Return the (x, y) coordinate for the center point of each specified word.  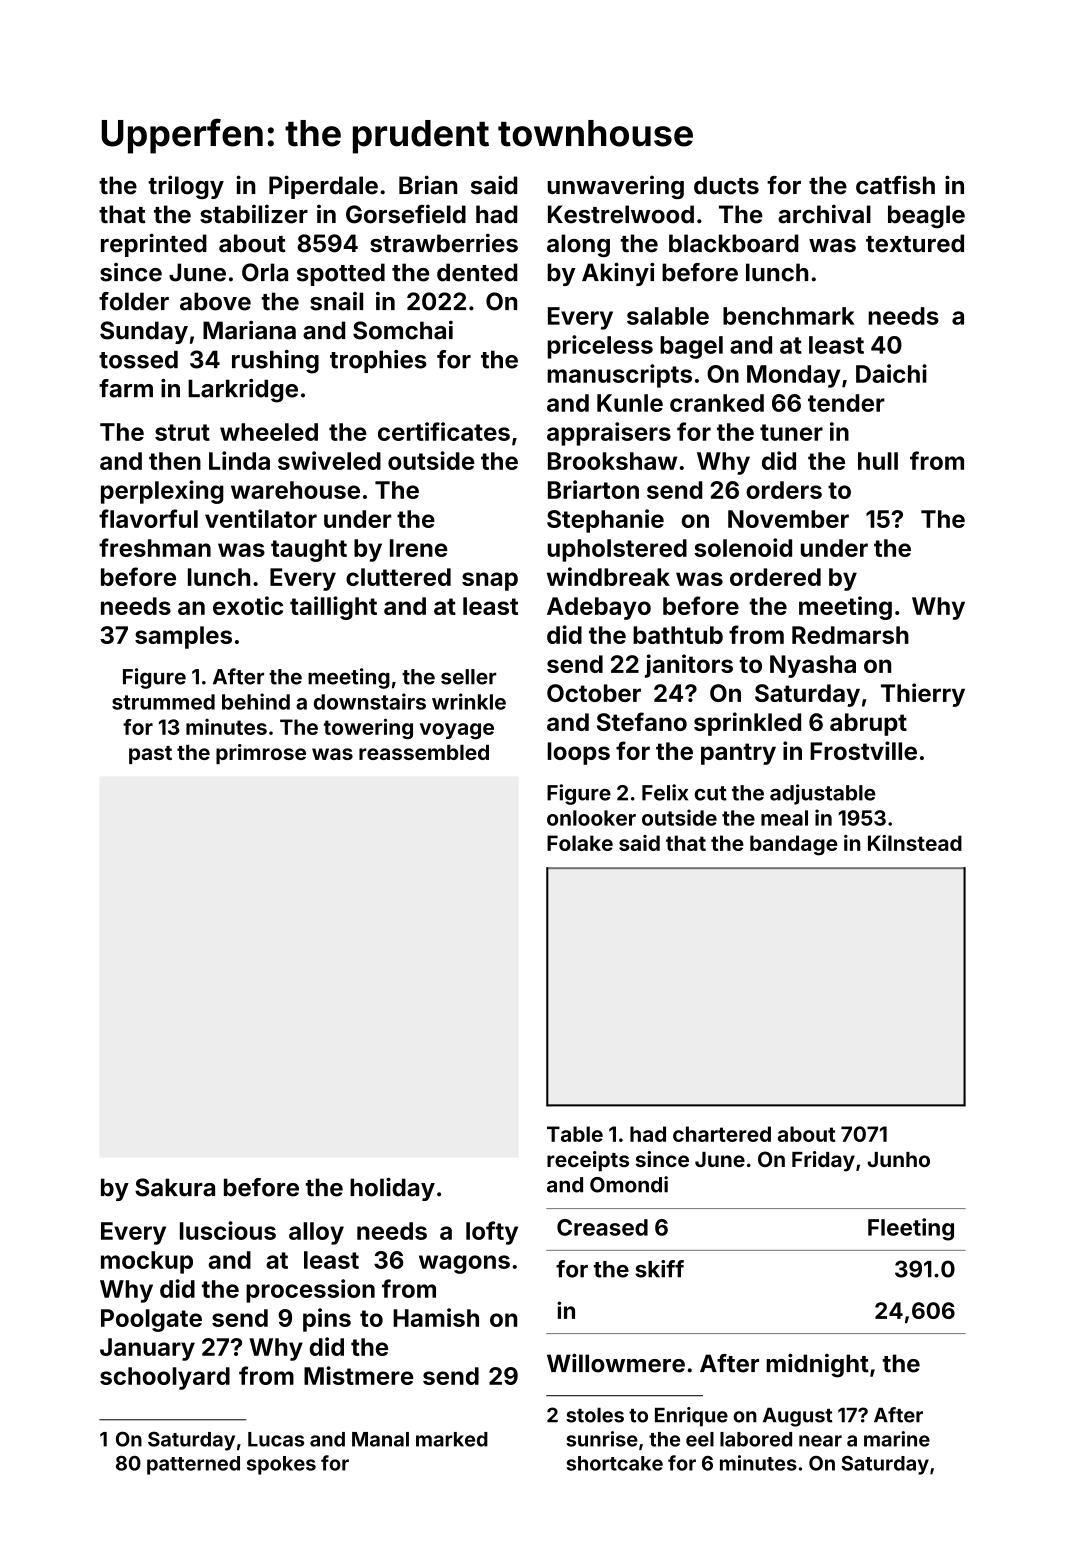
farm (126, 388)
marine (897, 1439)
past (150, 755)
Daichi (891, 373)
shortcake (614, 1463)
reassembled (424, 752)
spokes (281, 1465)
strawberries (444, 243)
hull (878, 461)
